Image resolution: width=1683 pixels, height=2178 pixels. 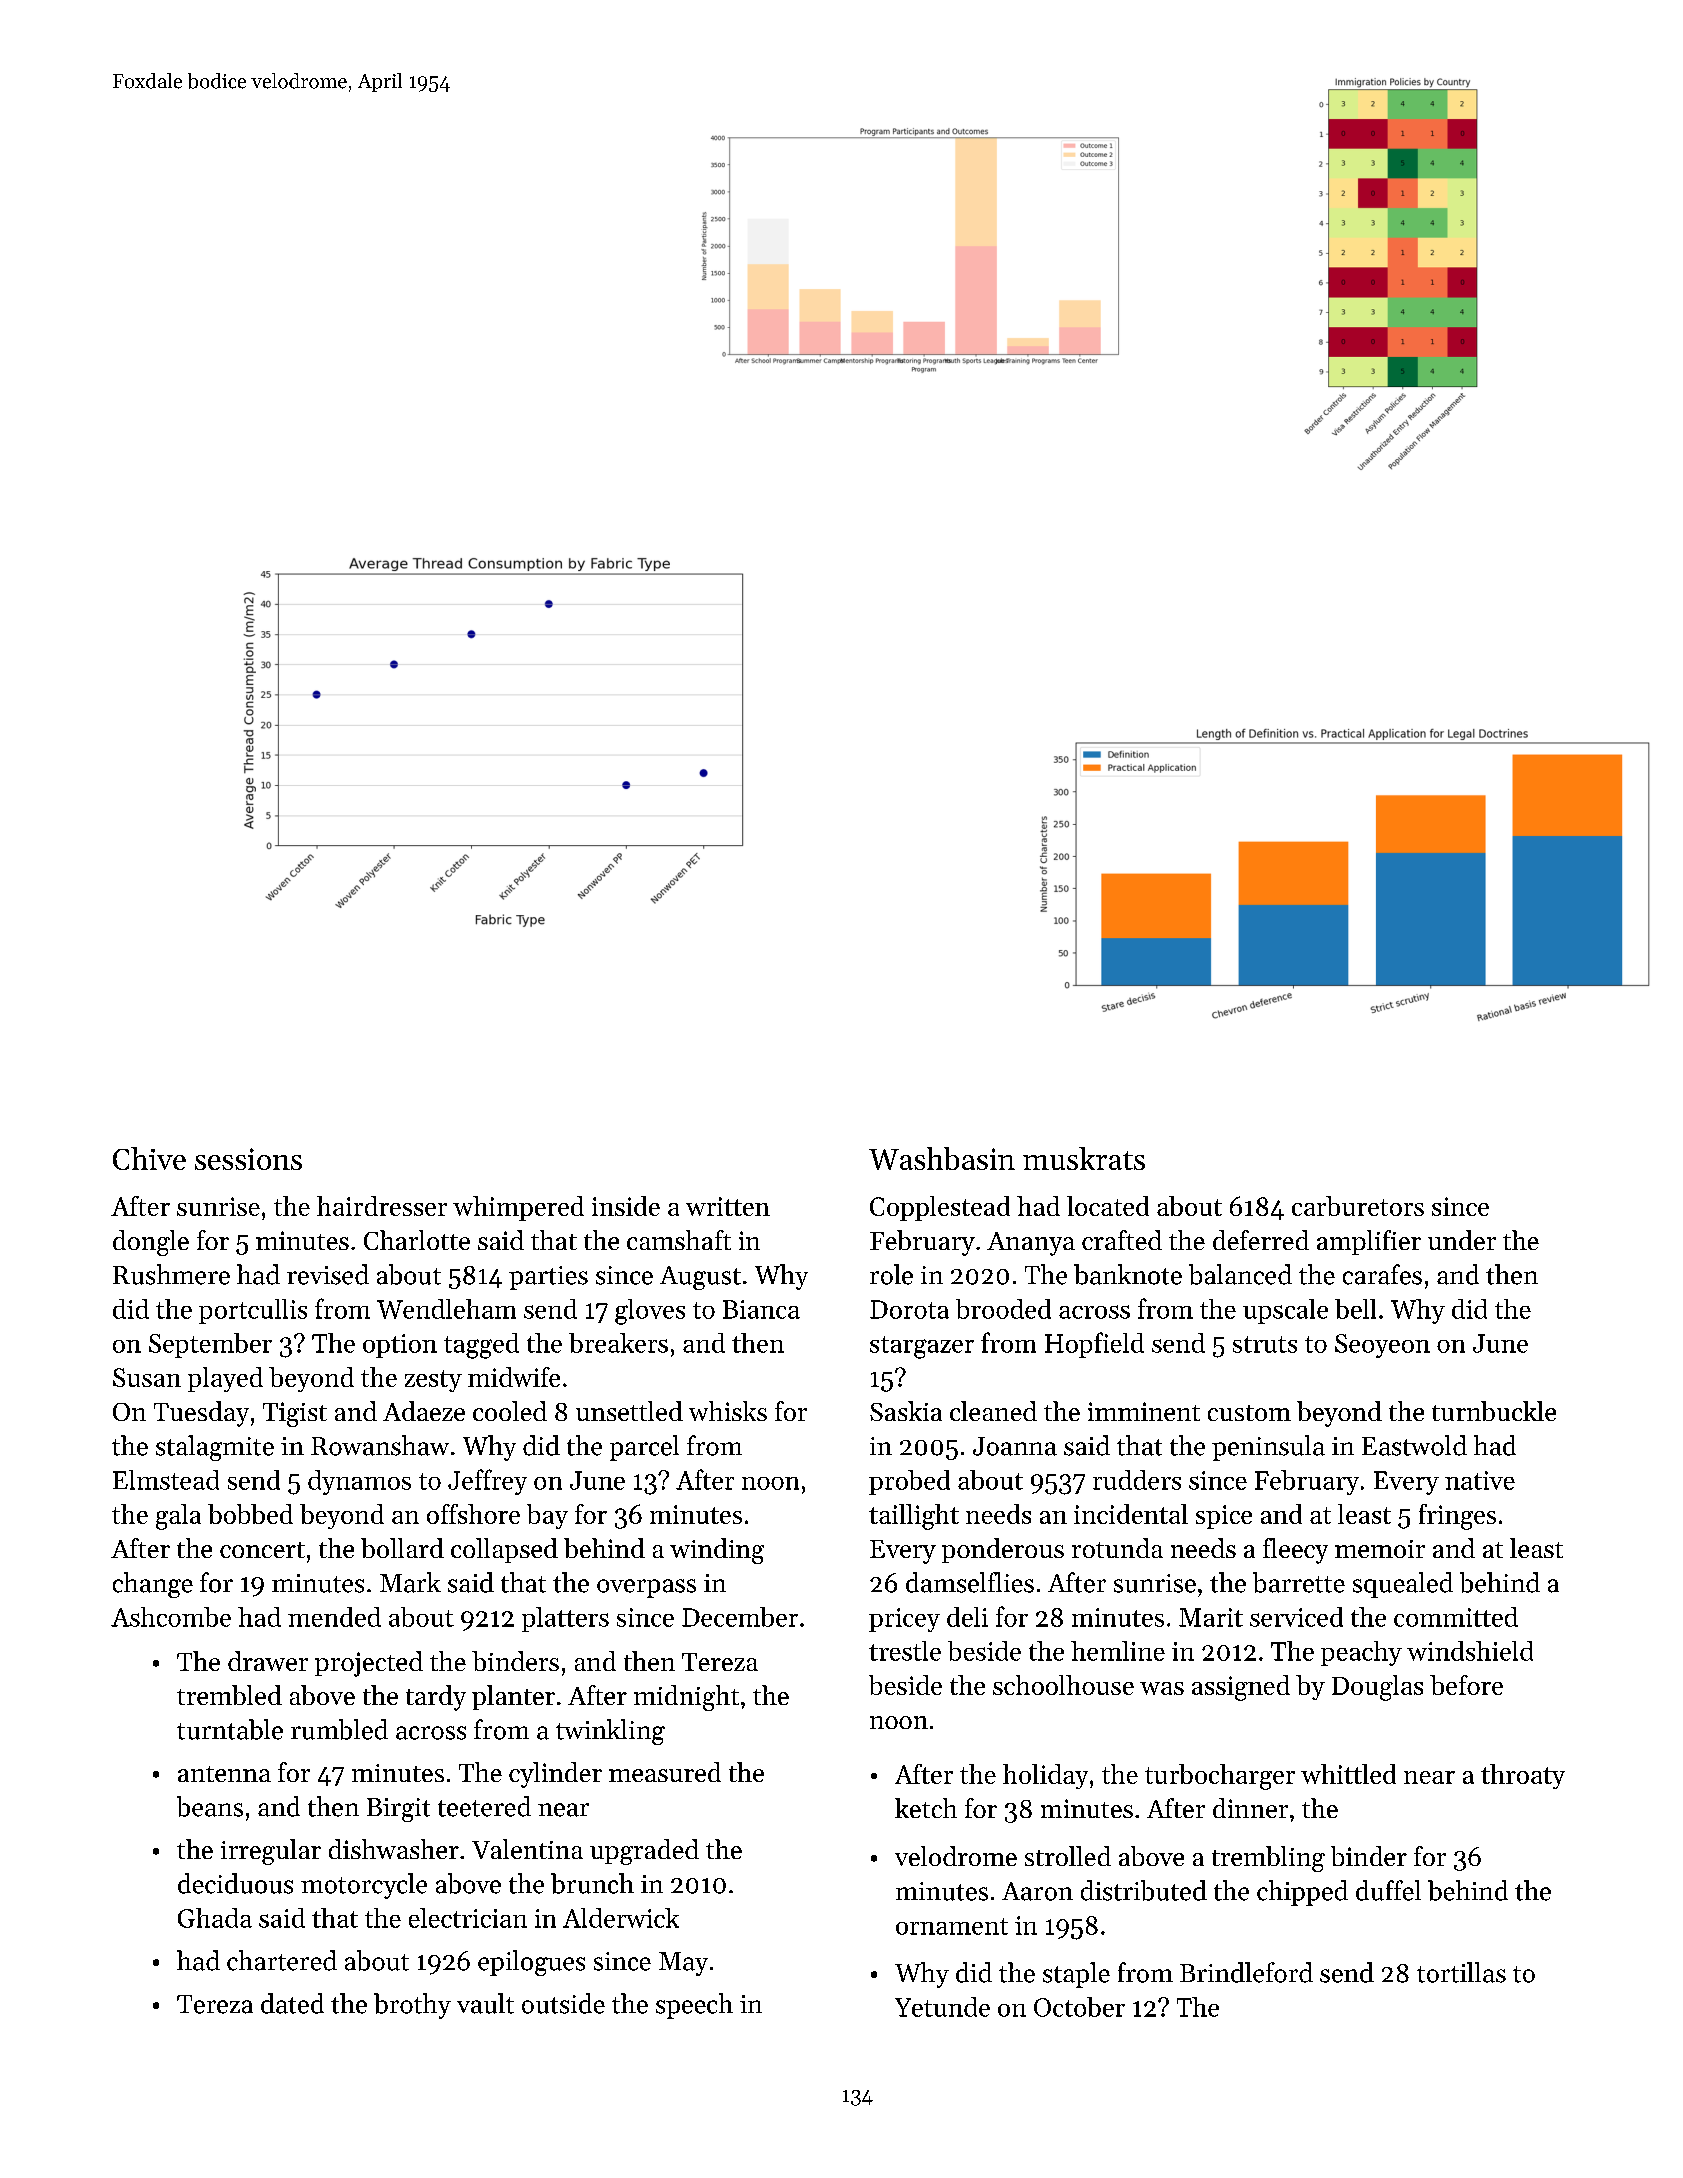 I want to click on dated, so click(x=292, y=2003).
